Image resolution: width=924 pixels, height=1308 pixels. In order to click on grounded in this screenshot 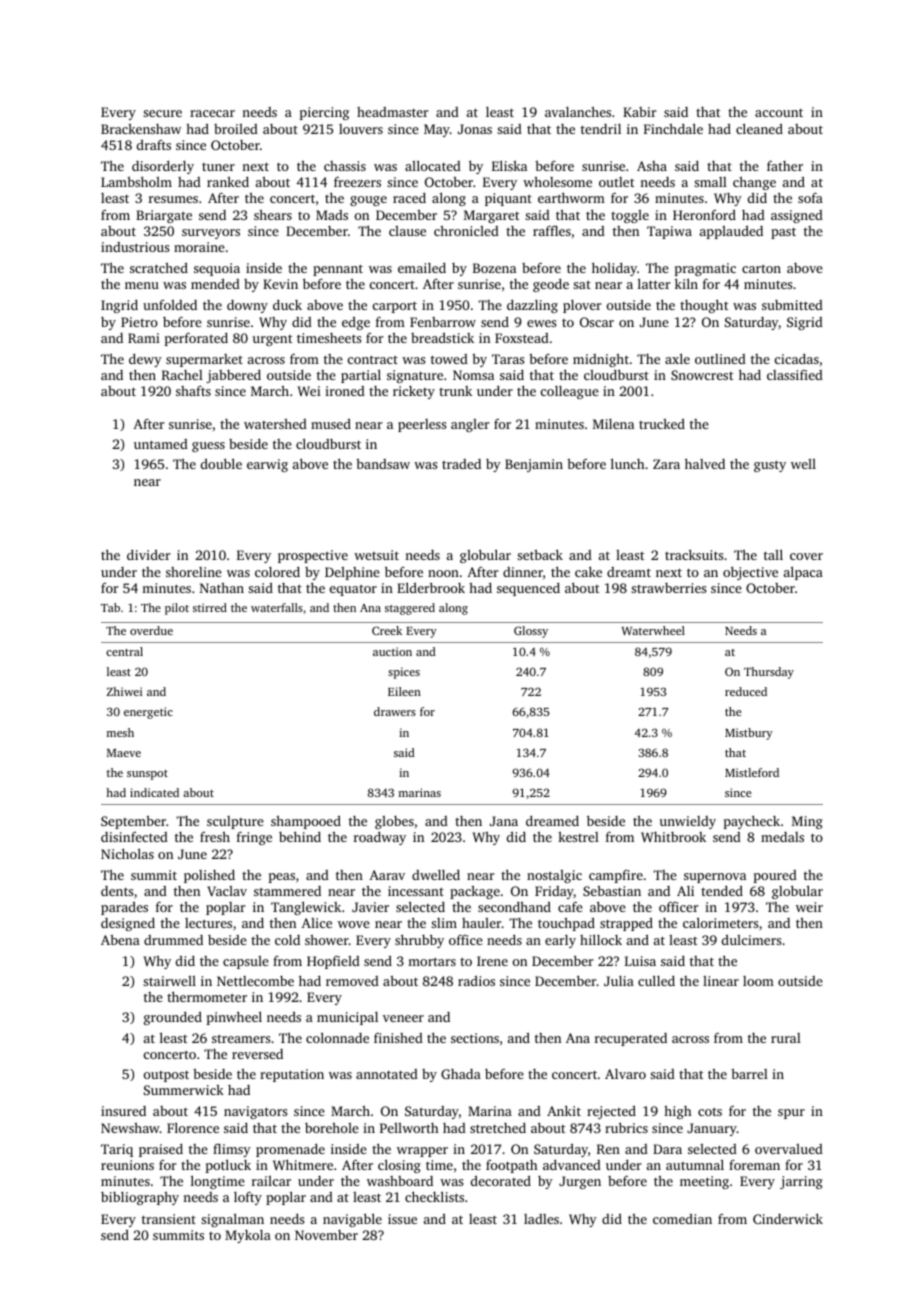, I will do `click(173, 1018)`.
